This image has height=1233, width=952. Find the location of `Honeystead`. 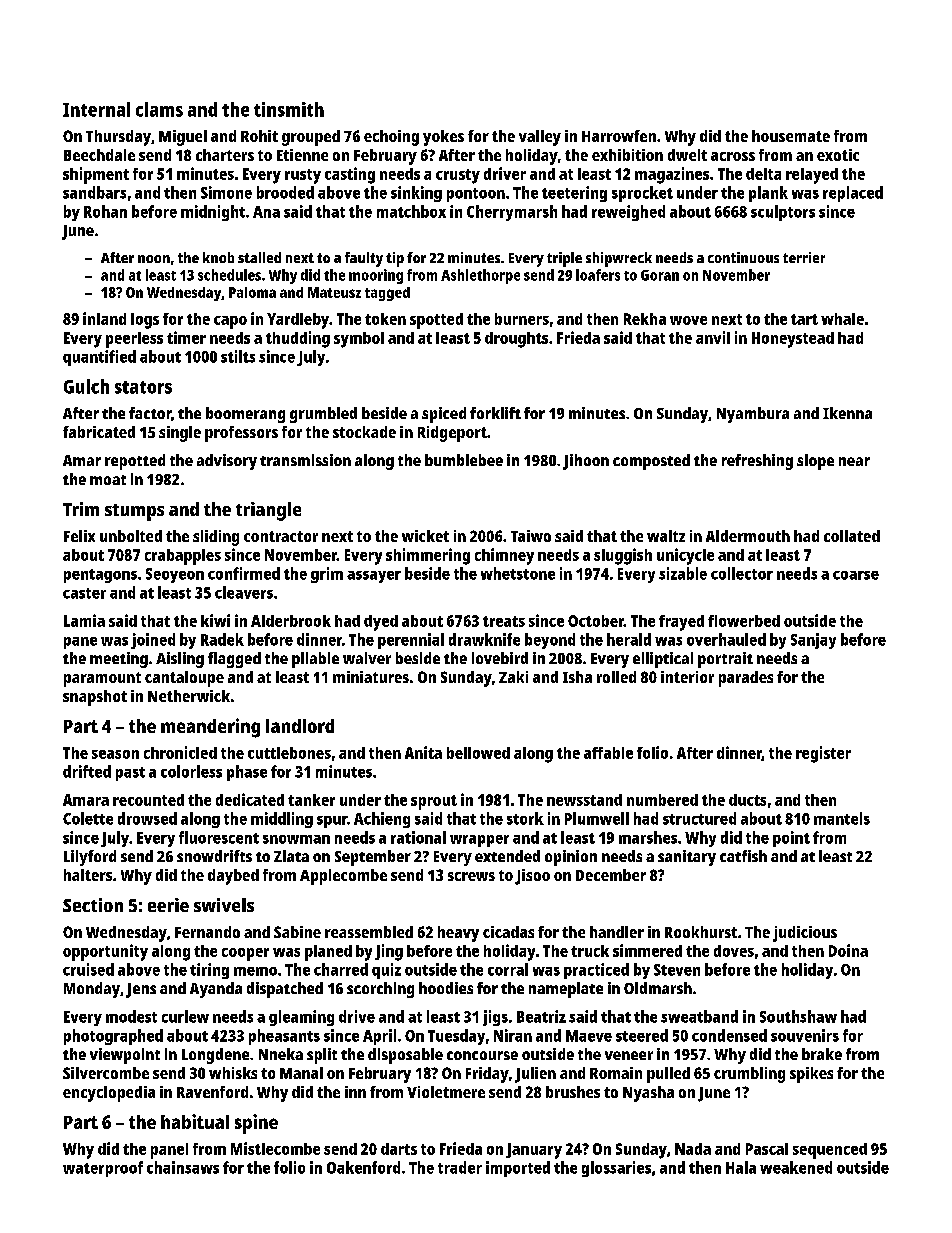

Honeystead is located at coordinates (793, 340).
